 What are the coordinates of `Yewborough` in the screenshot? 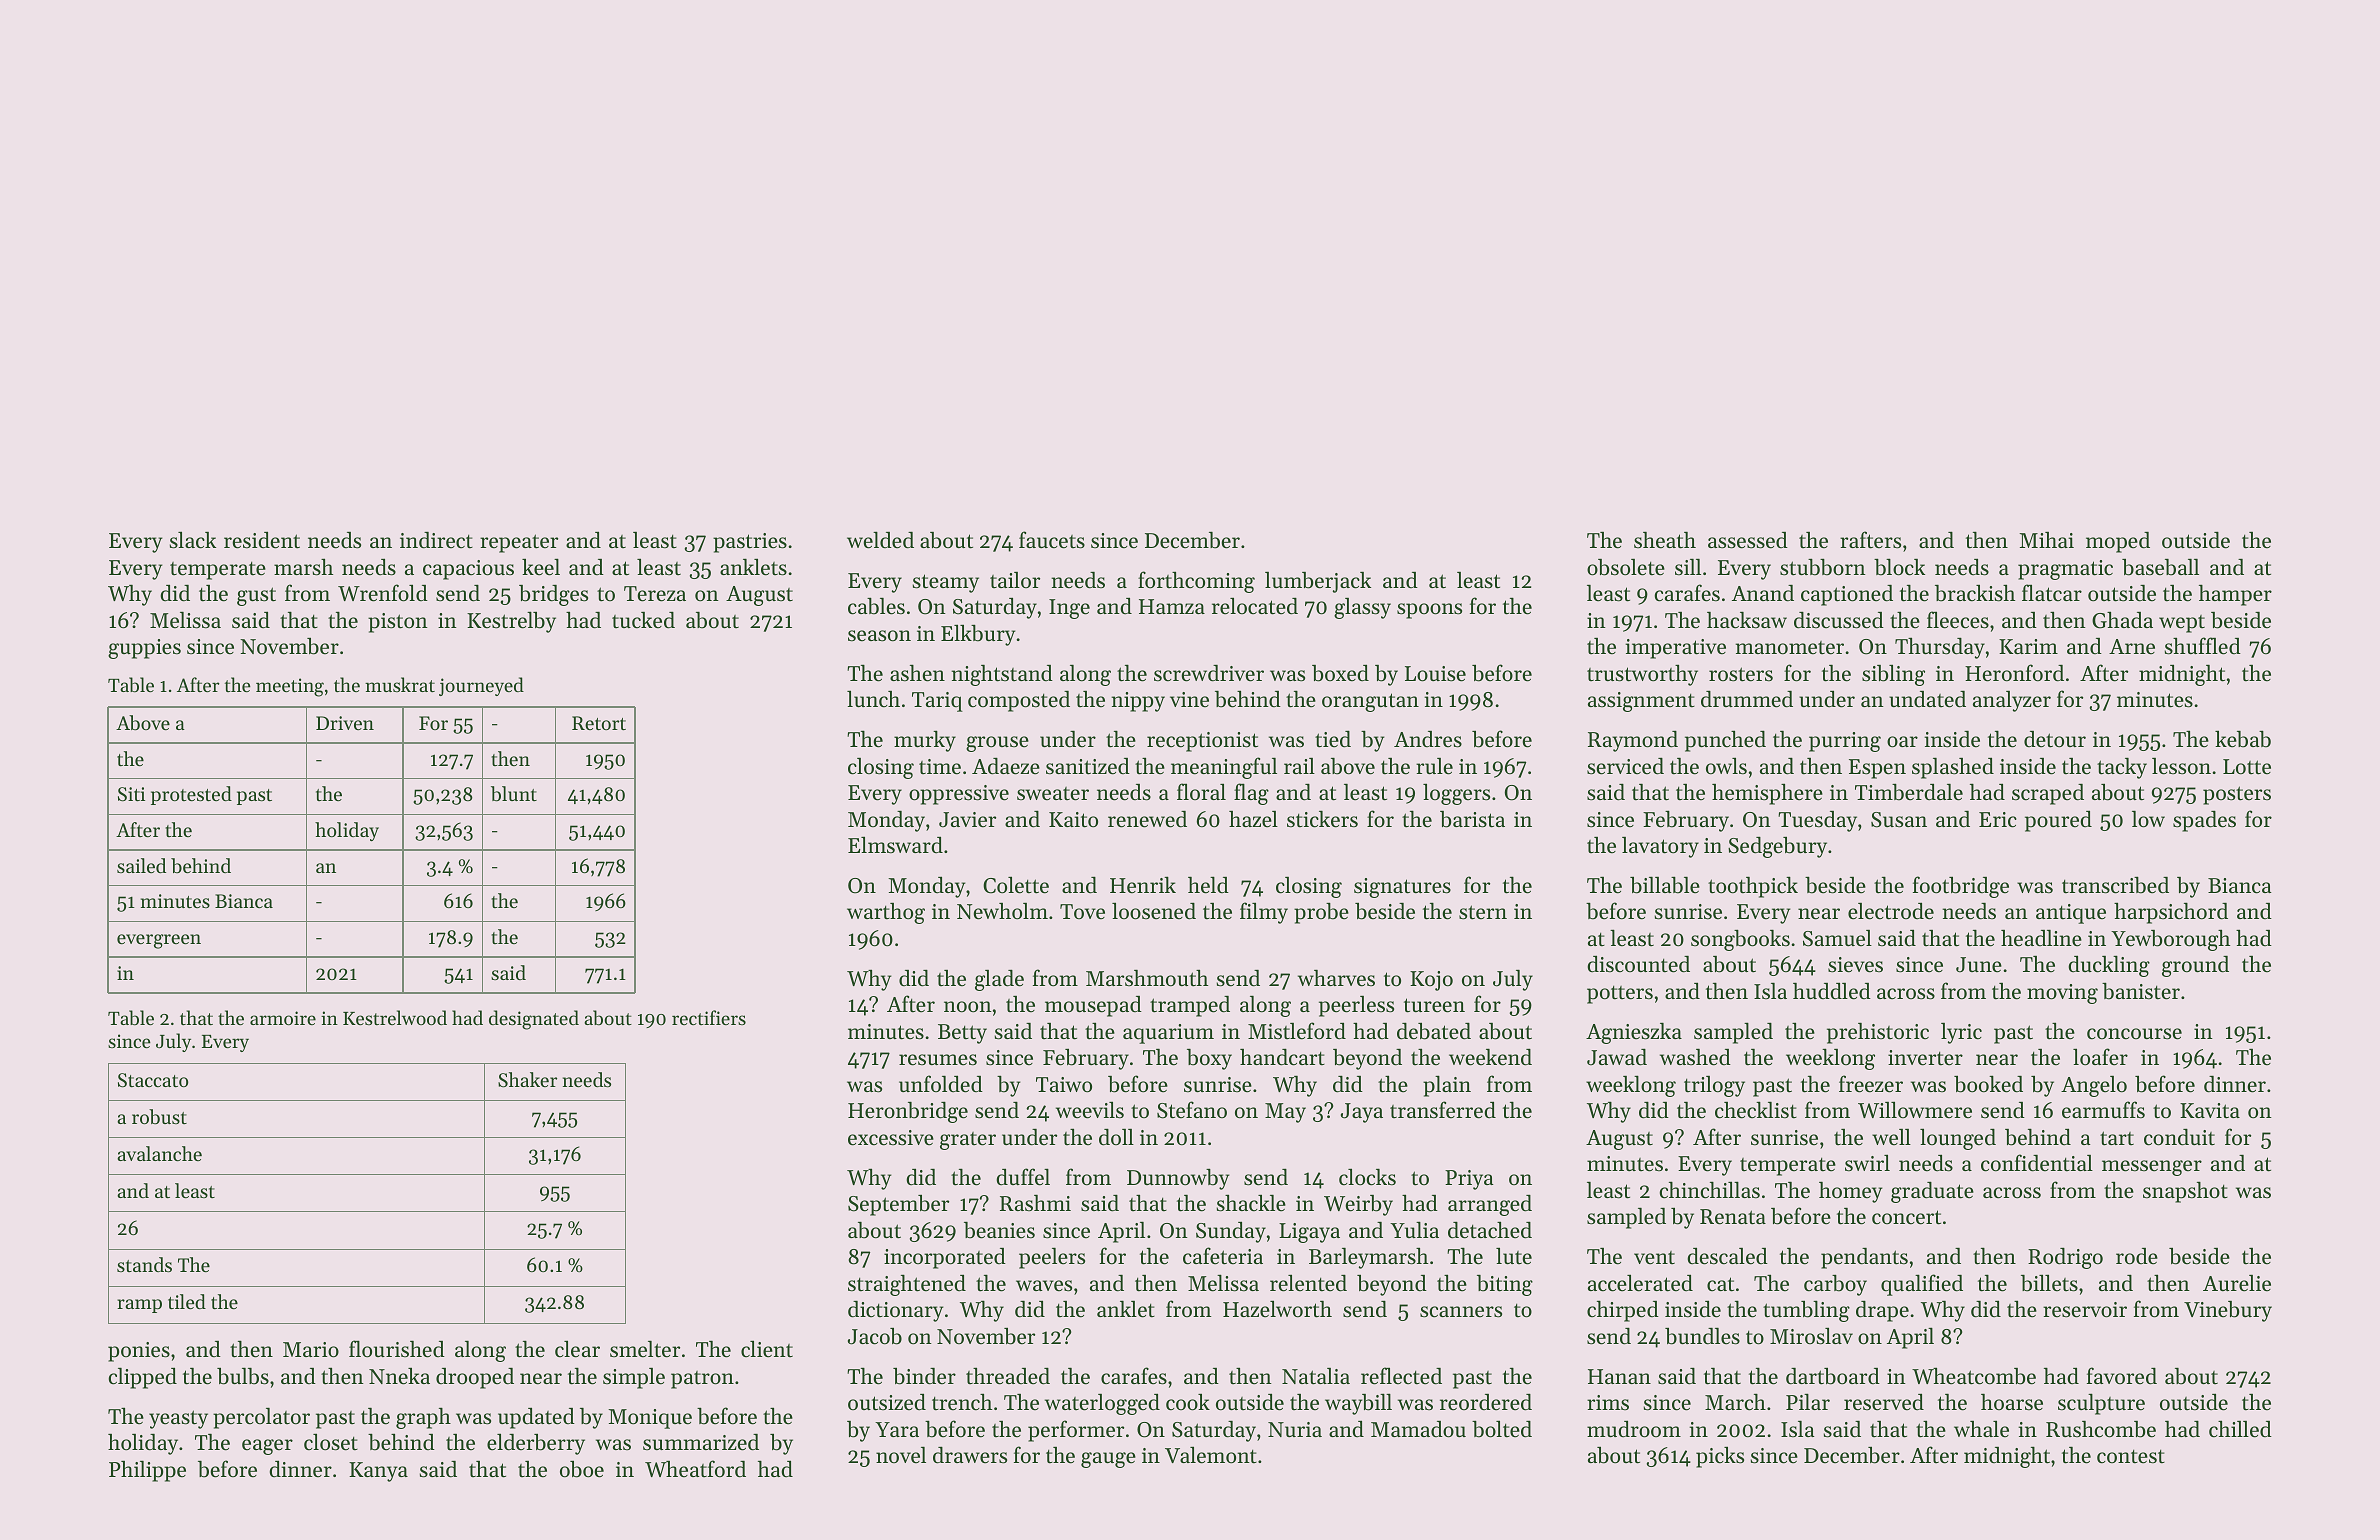 It's located at (2170, 940).
